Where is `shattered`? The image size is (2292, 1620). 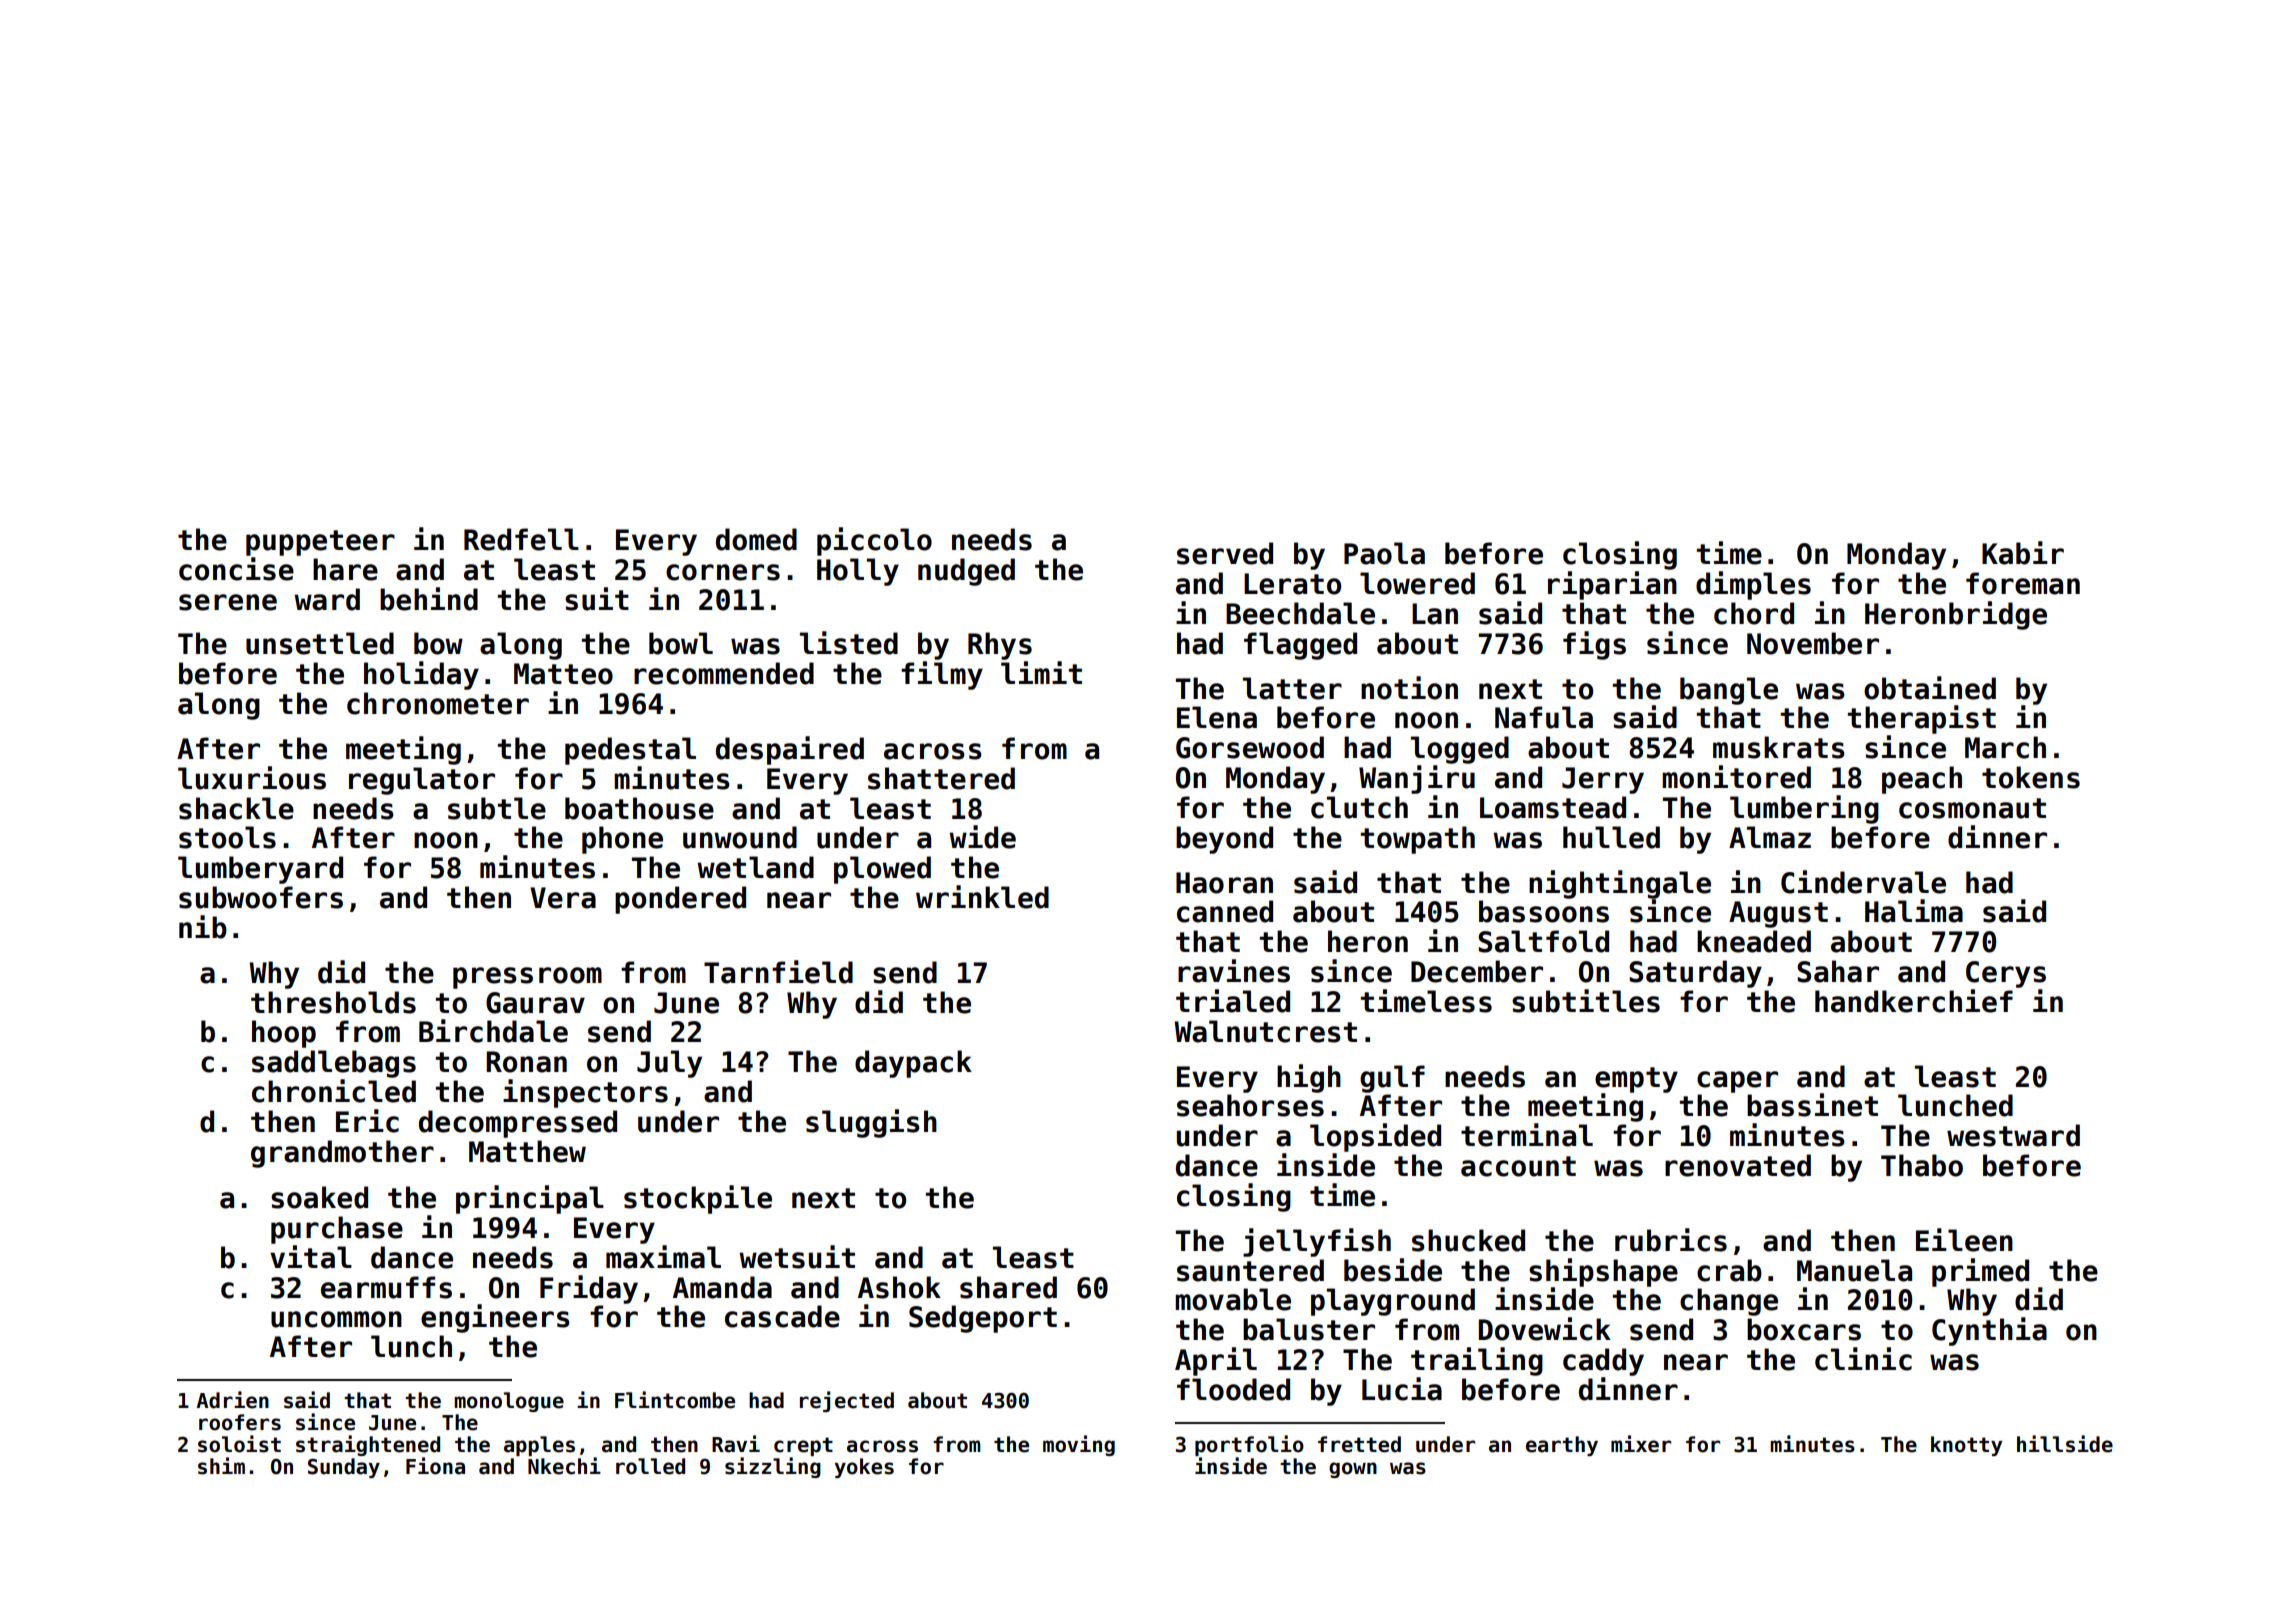
shattered is located at coordinates (941, 778).
